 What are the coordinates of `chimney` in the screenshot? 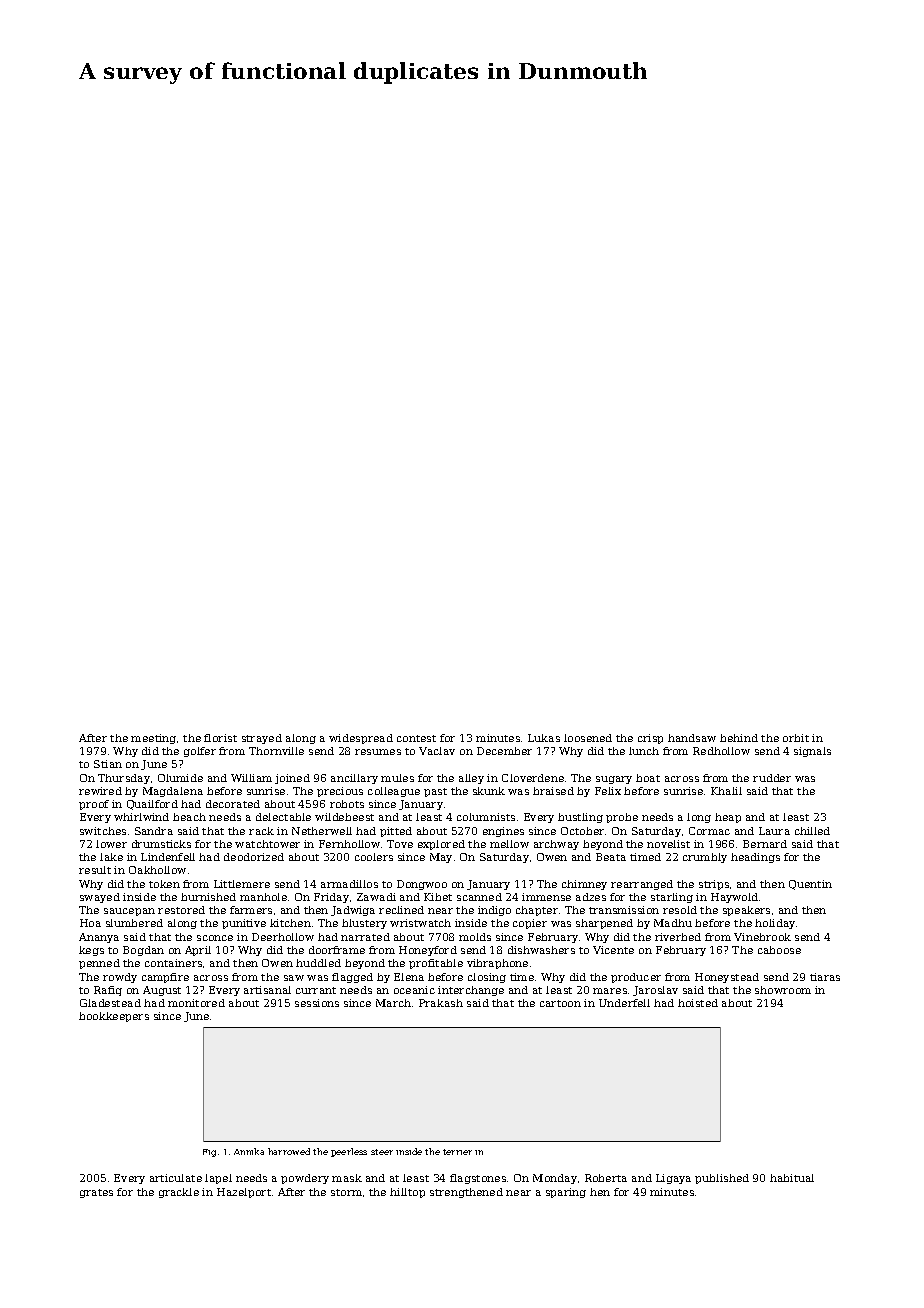 It's located at (584, 885).
